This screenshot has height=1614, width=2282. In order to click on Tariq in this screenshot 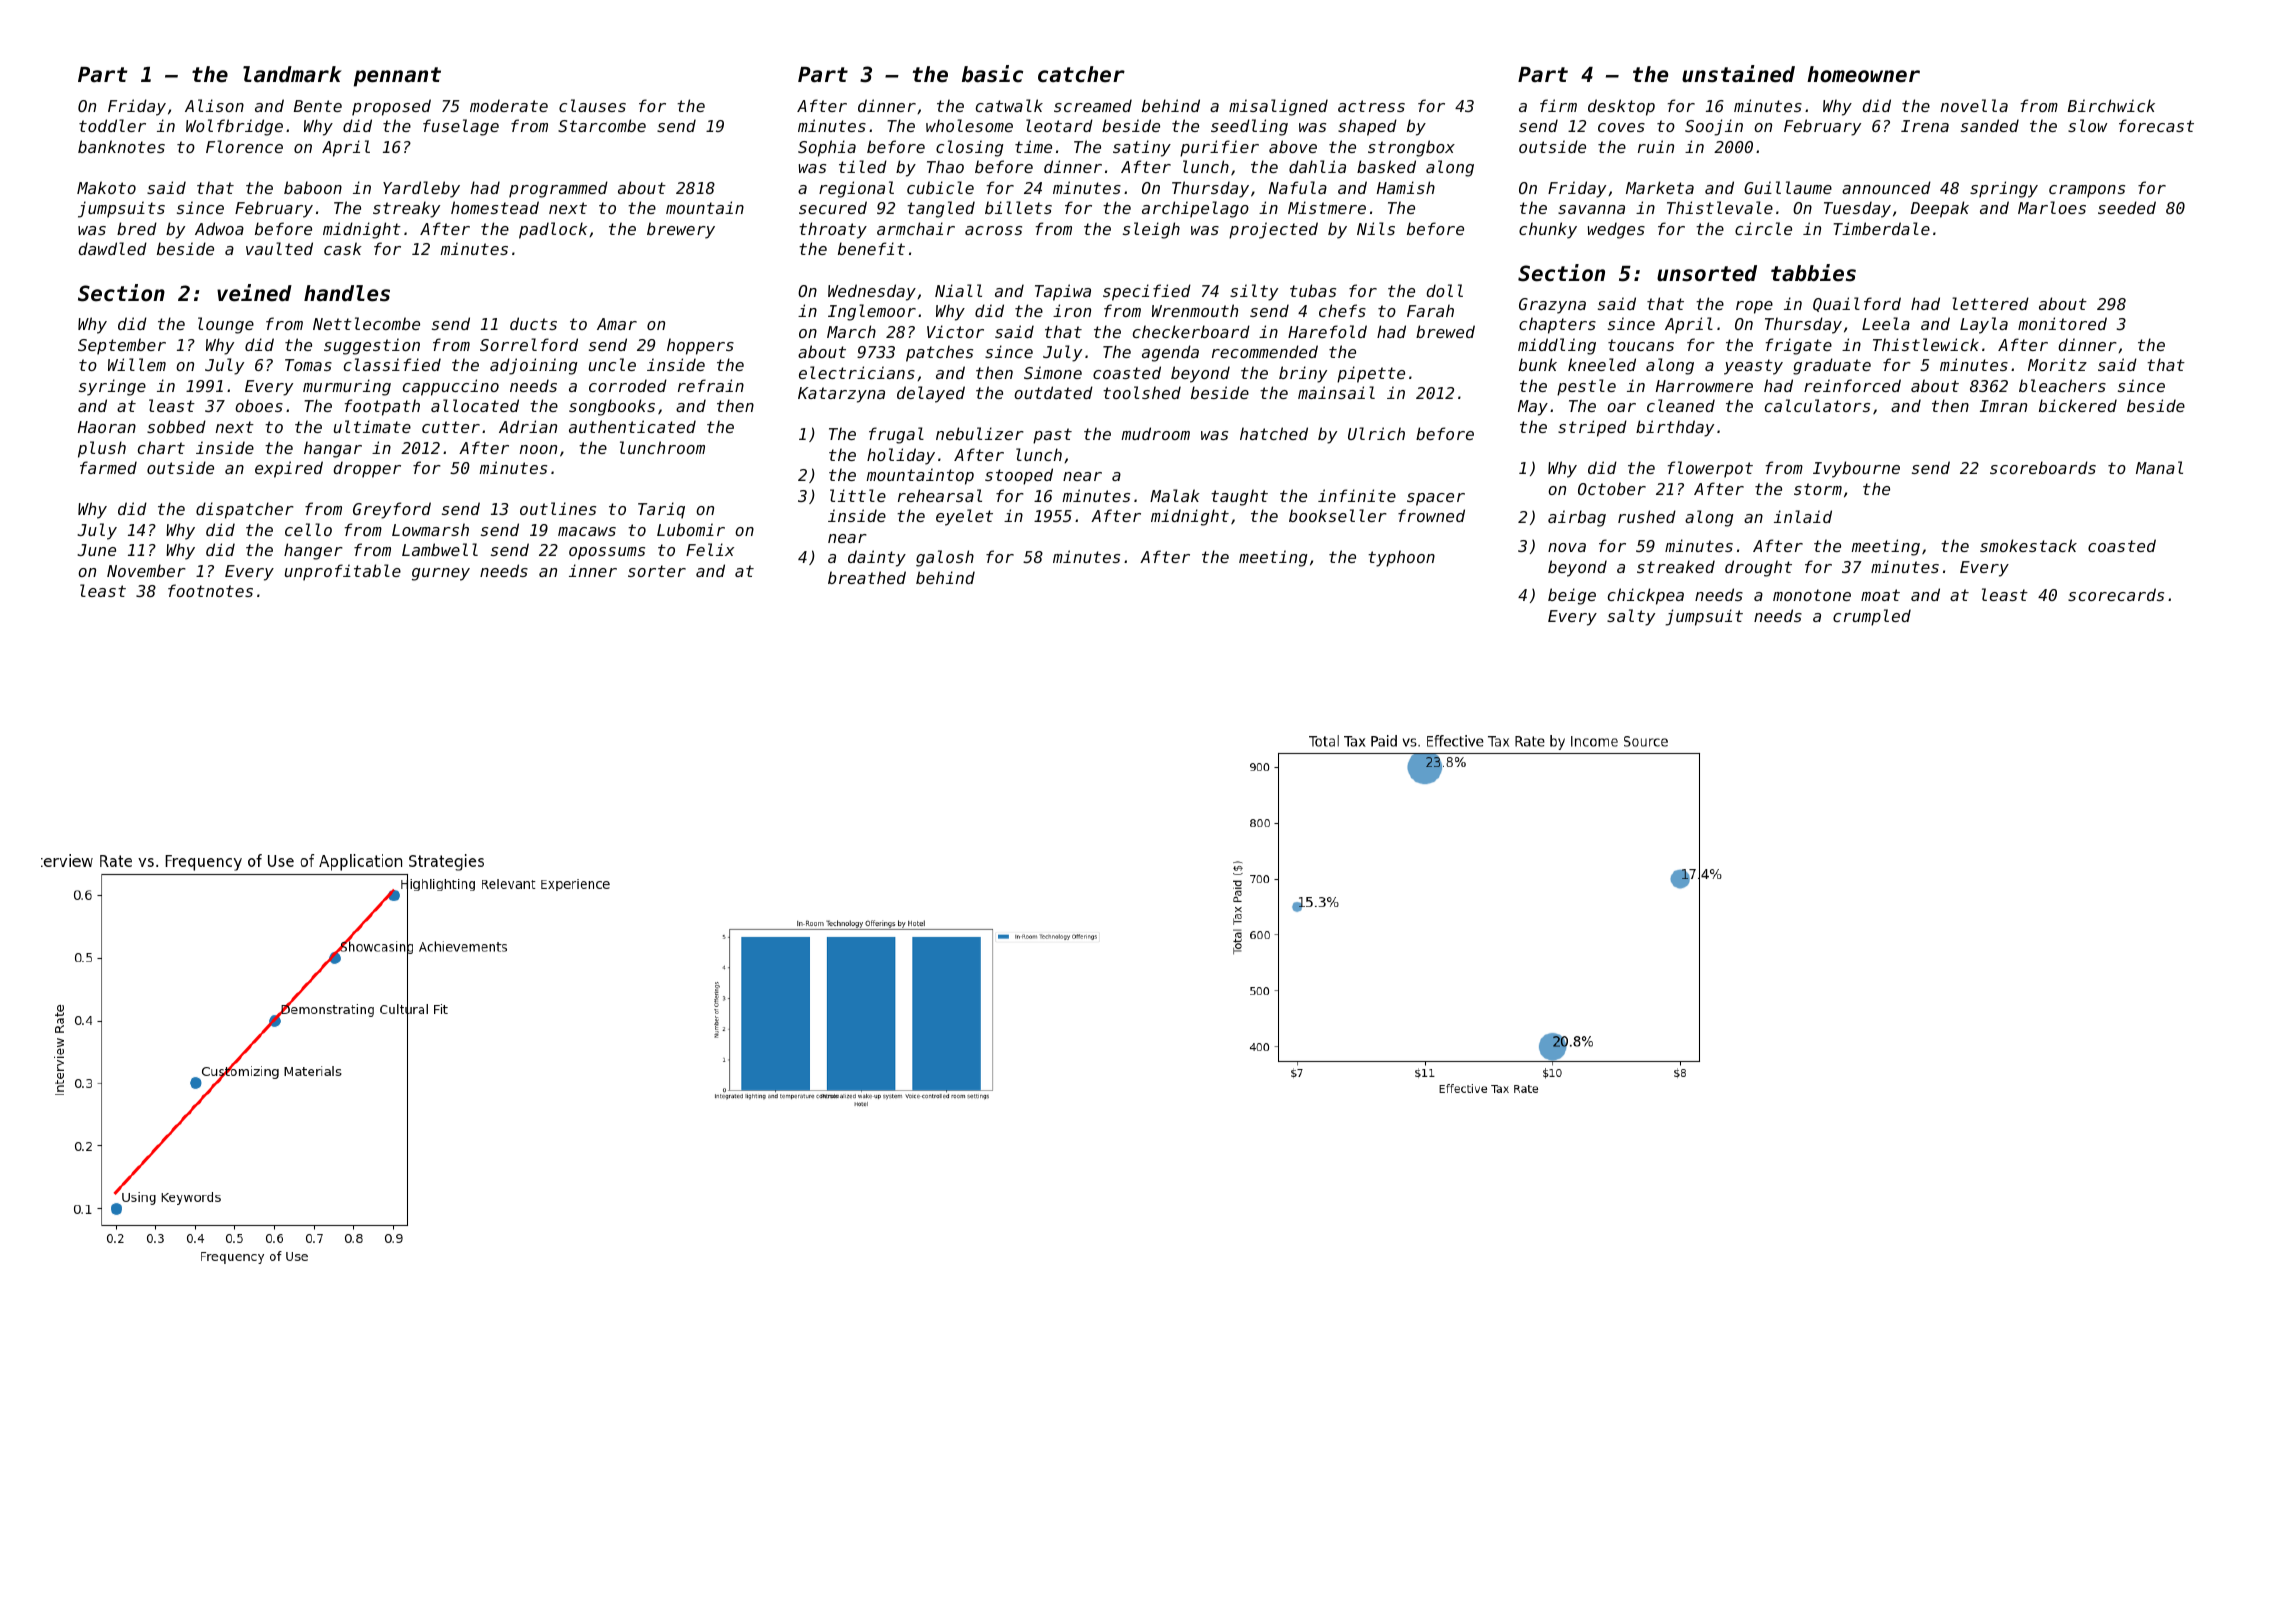, I will do `click(661, 510)`.
